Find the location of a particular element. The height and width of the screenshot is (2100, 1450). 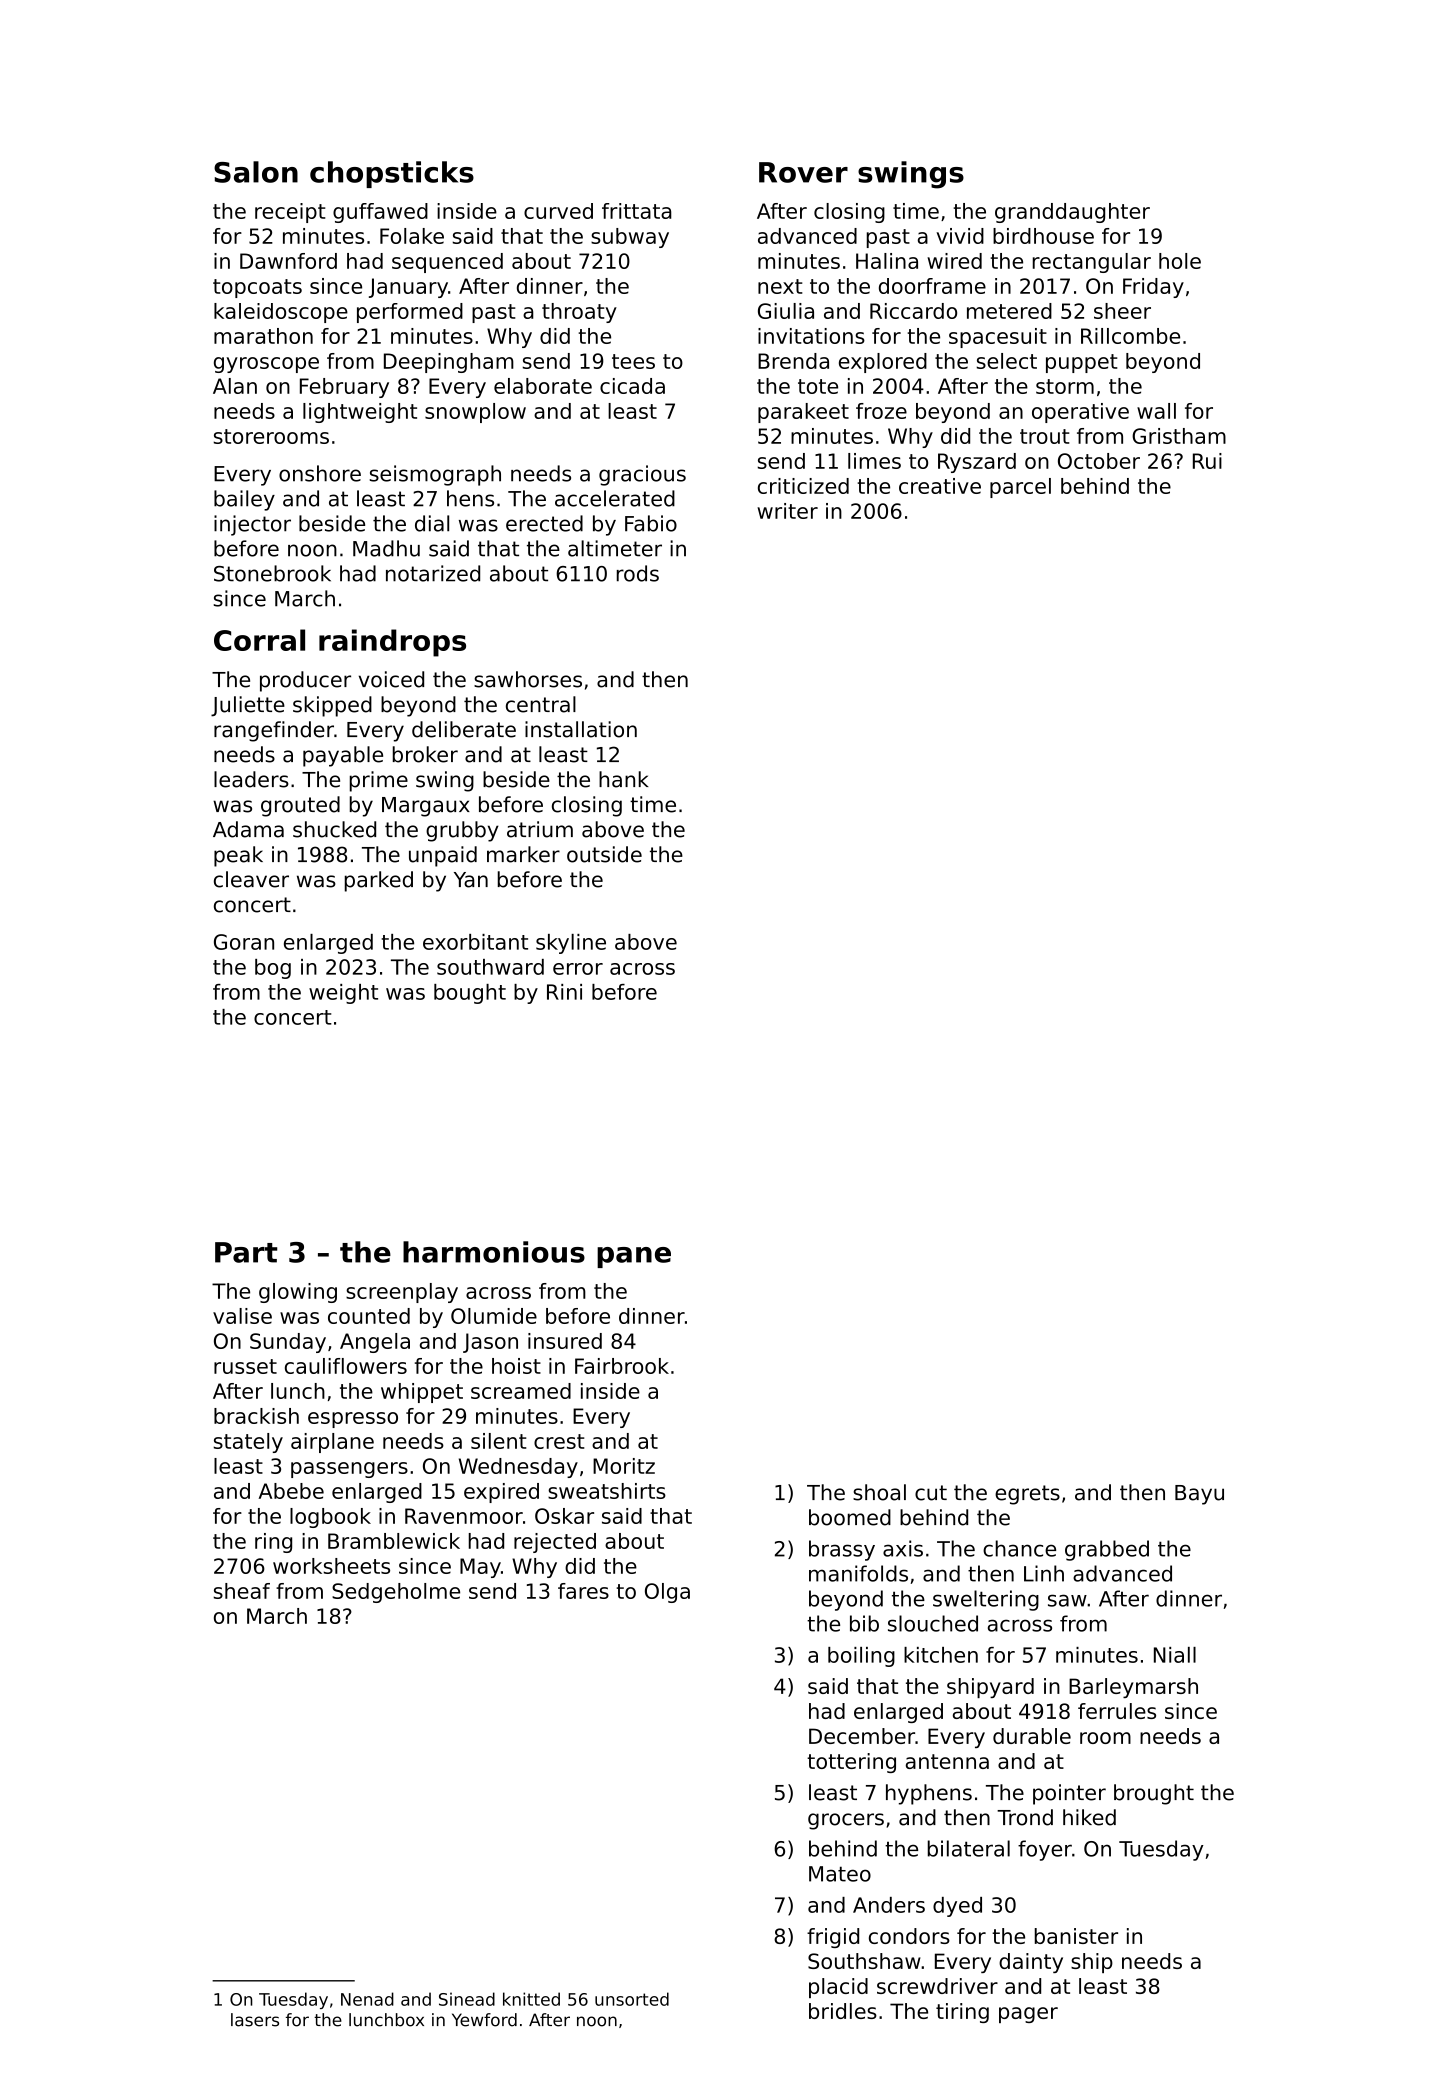

brought is located at coordinates (1154, 1794).
